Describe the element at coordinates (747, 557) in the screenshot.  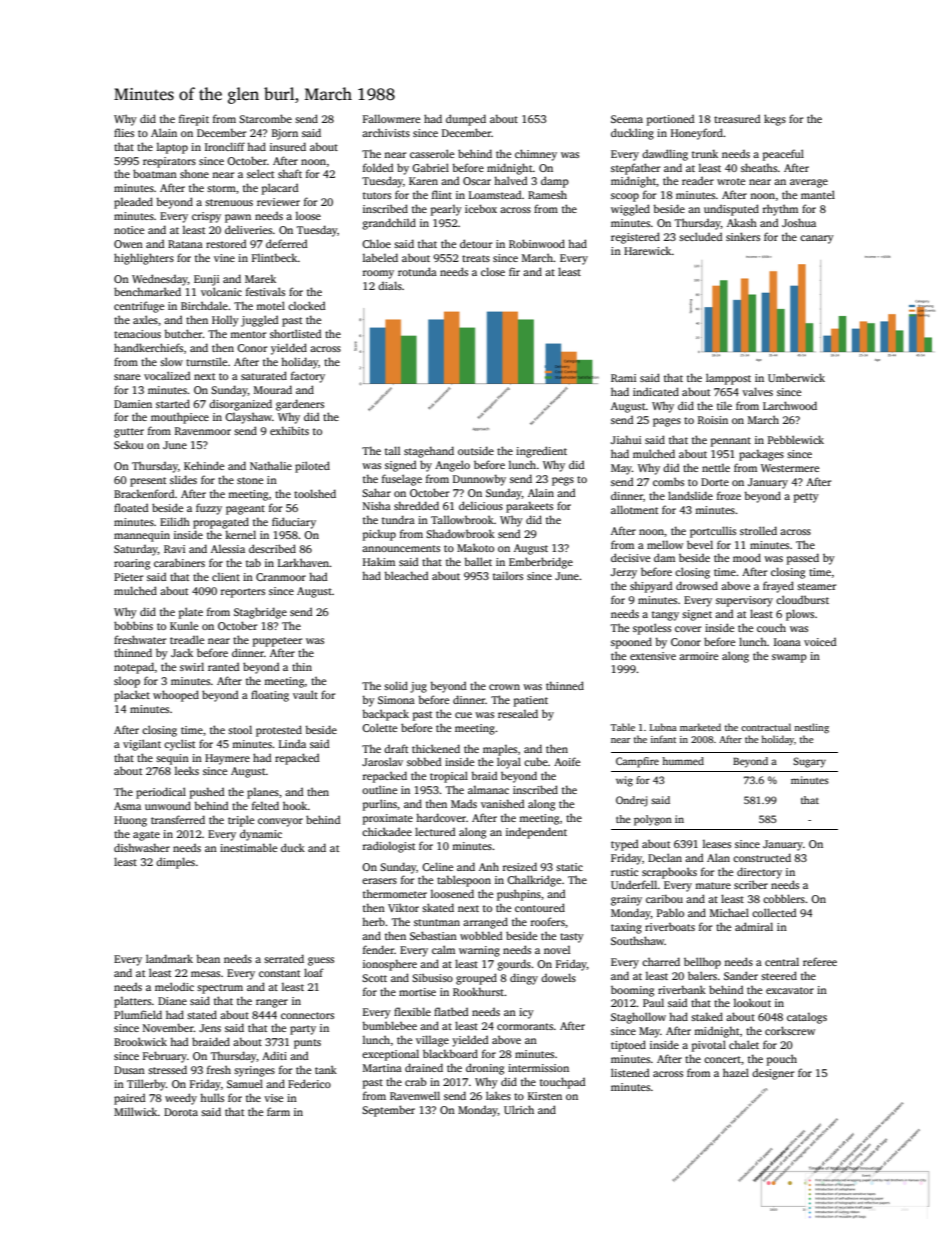
I see `mood` at that location.
